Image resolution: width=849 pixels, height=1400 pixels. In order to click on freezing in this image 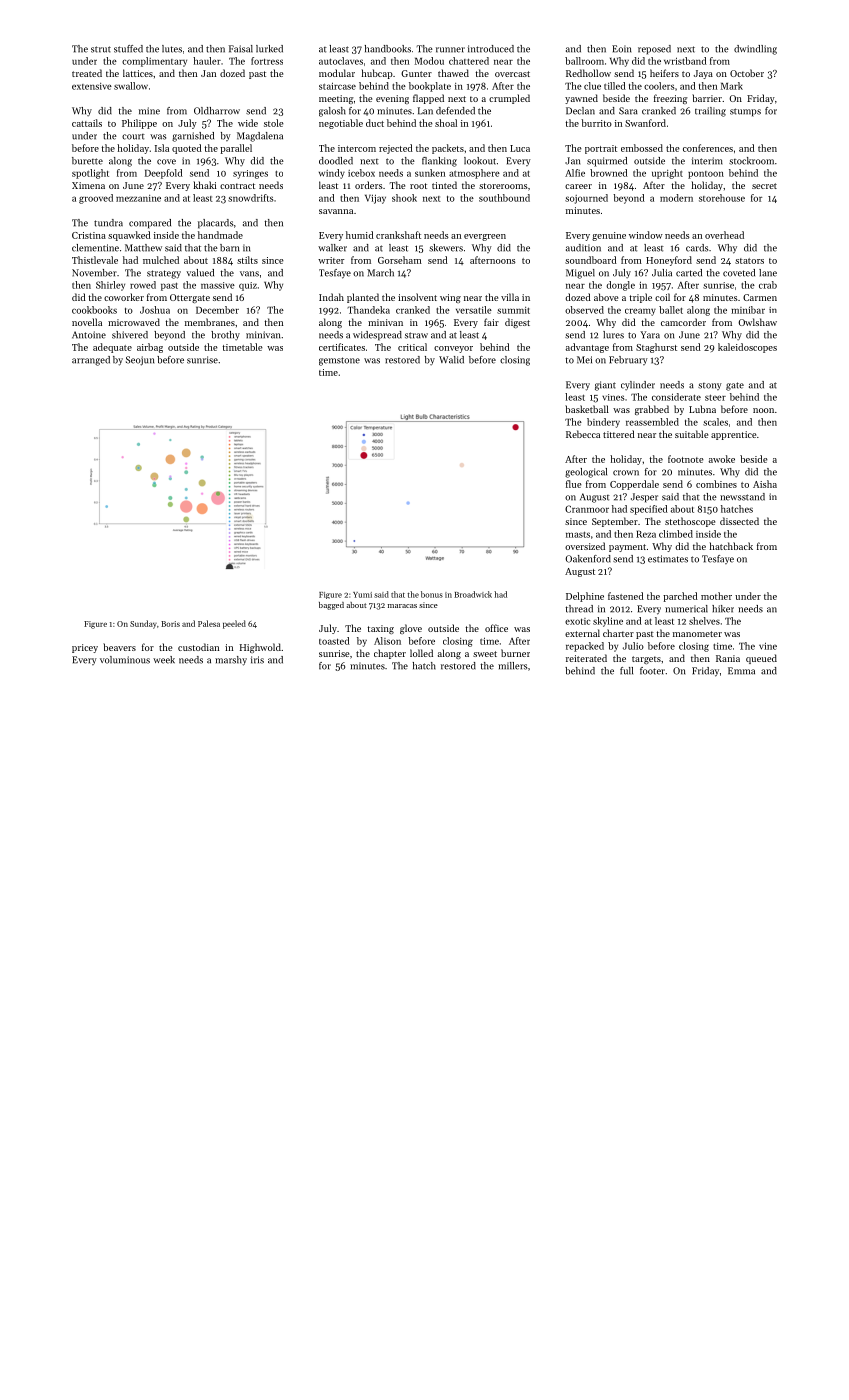, I will do `click(671, 99)`.
